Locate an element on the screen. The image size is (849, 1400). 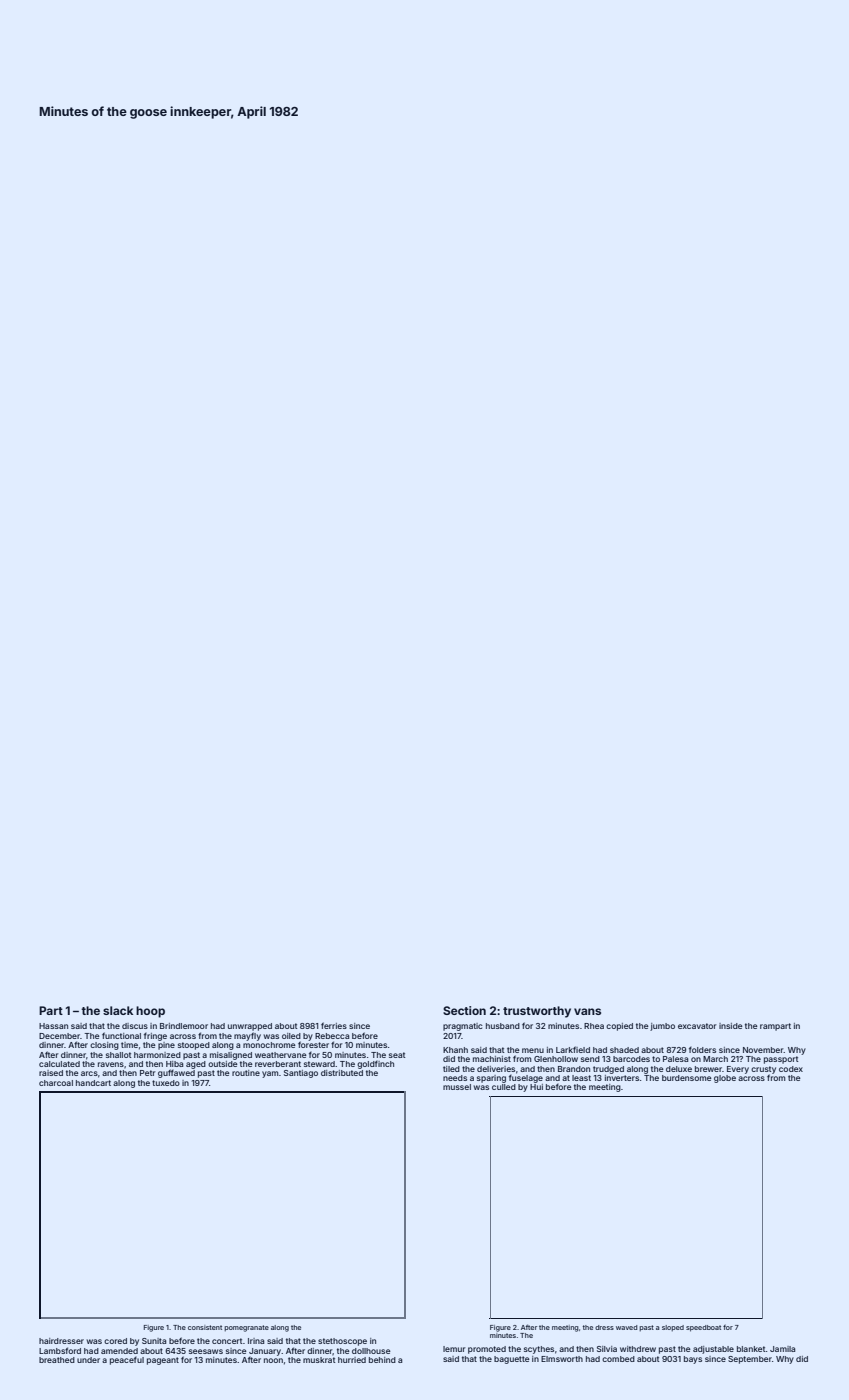
tuxedo is located at coordinates (166, 1083).
